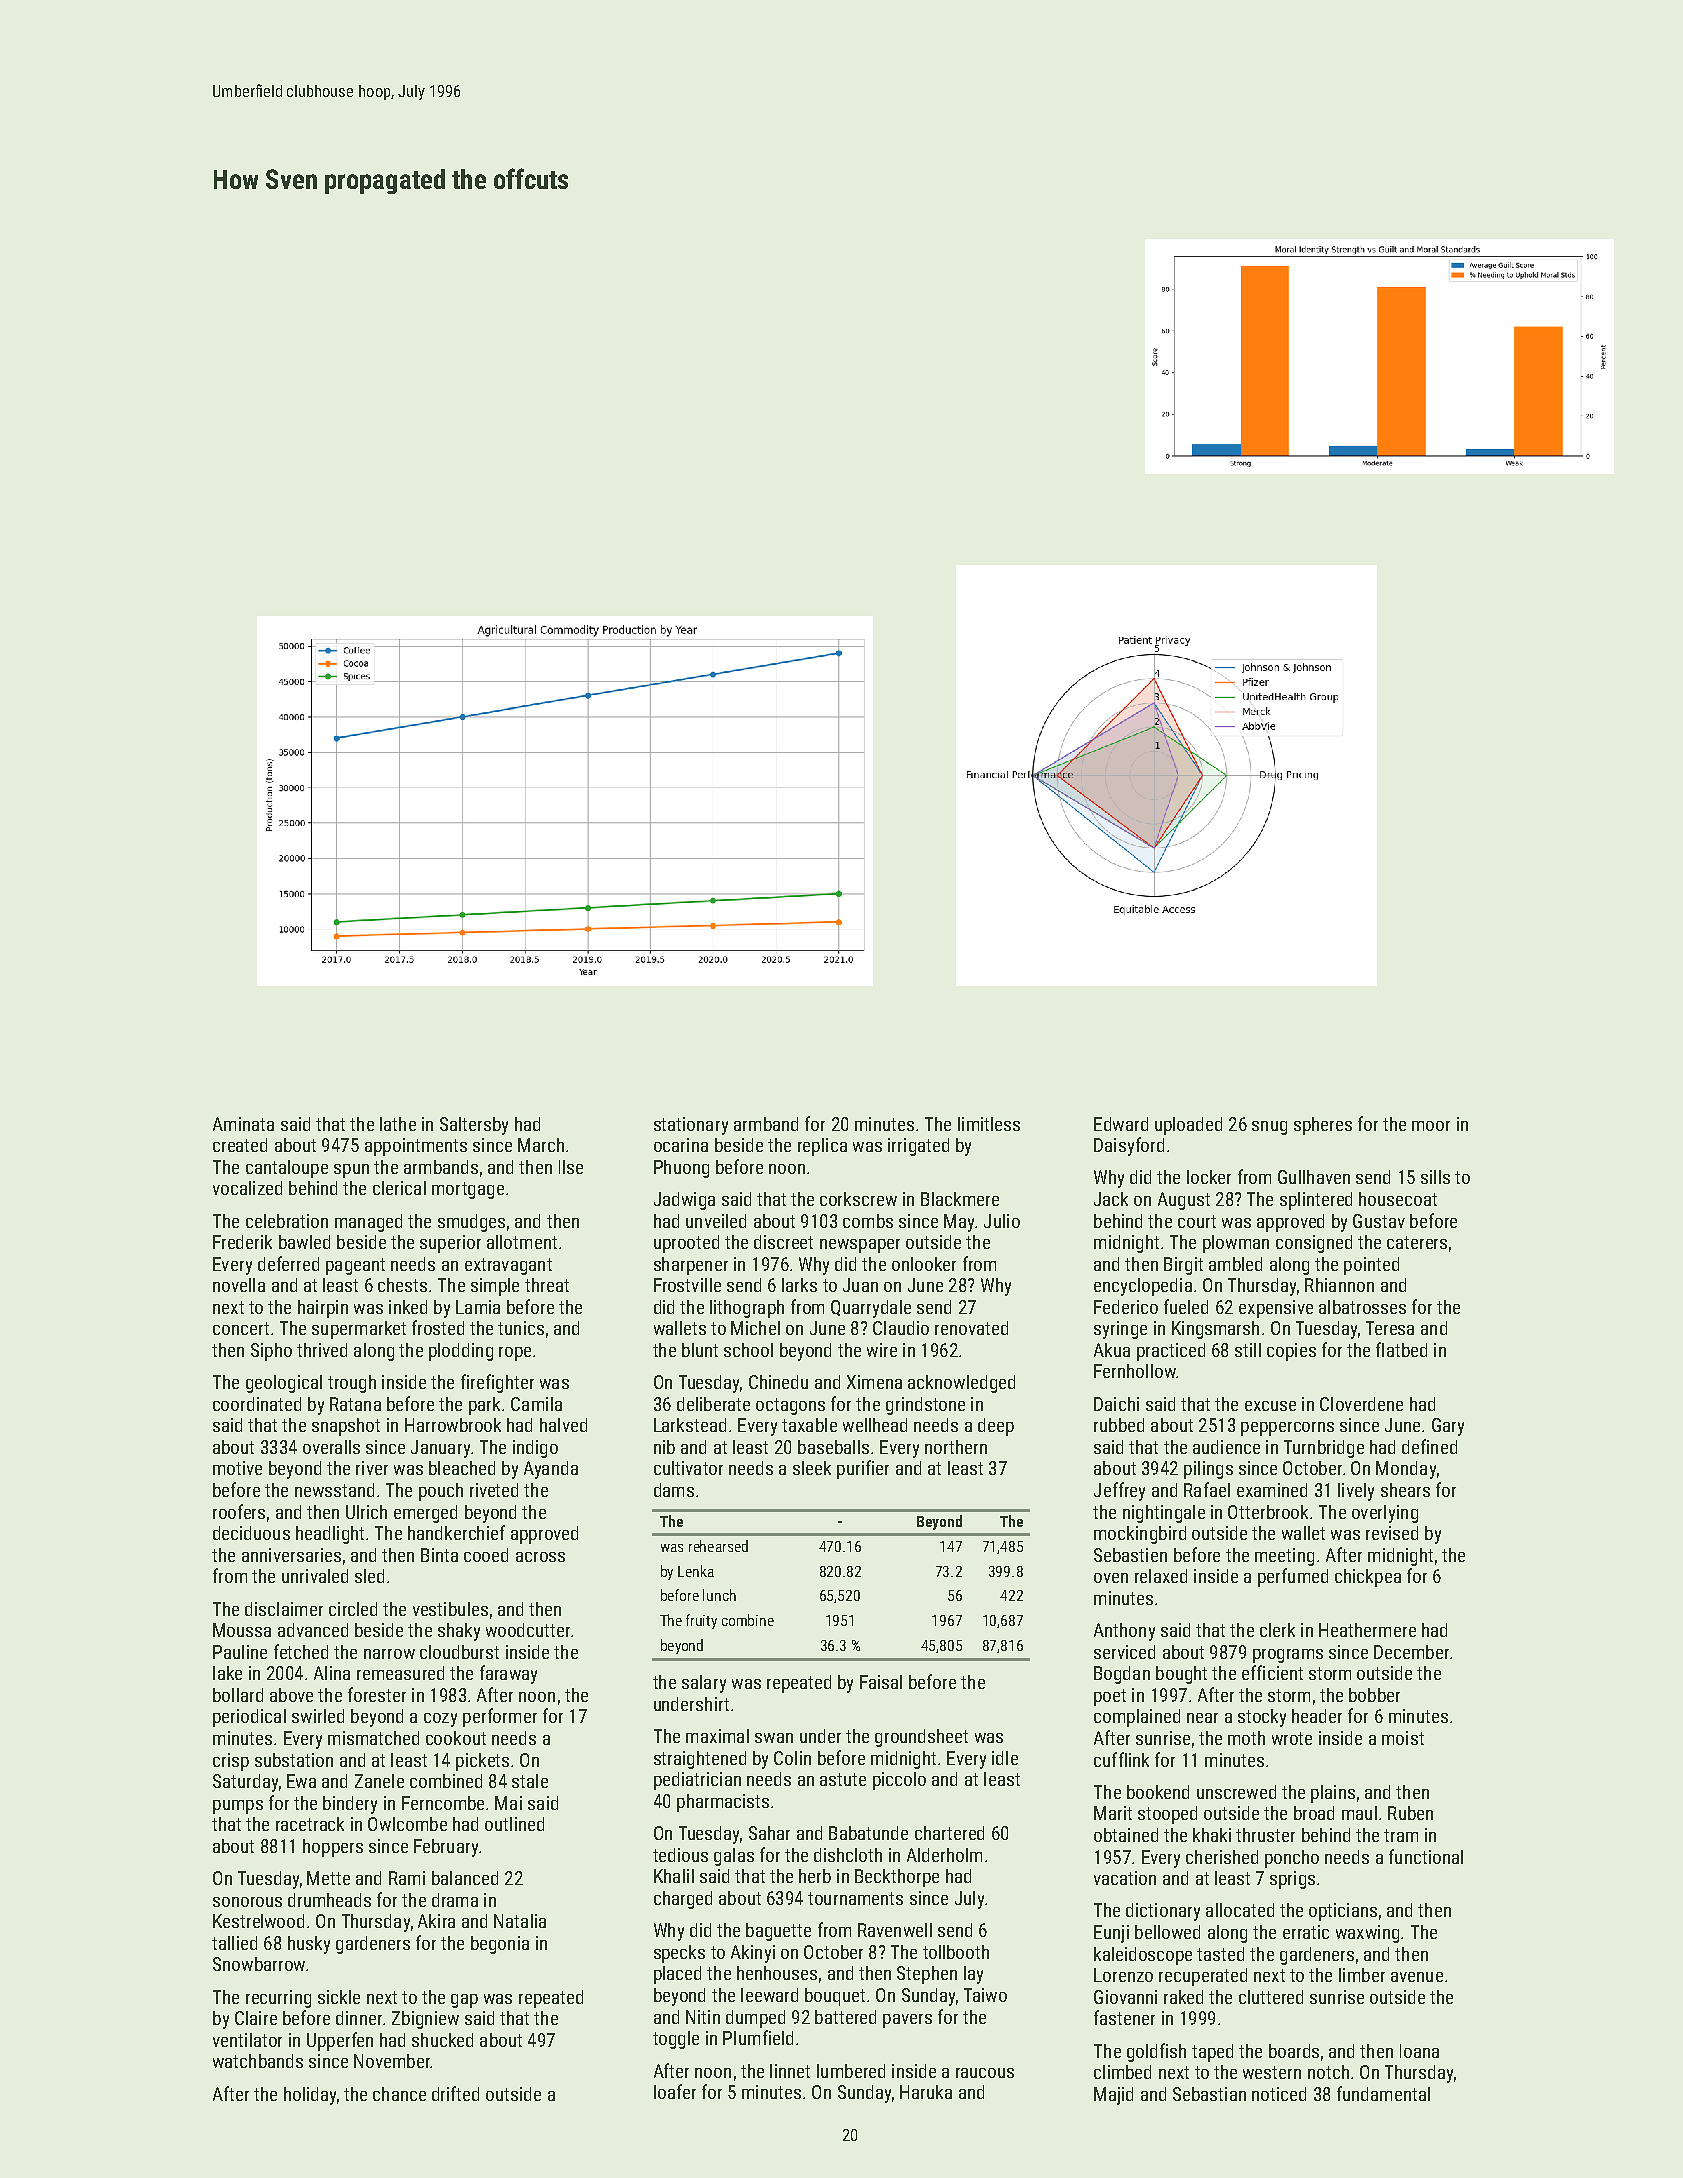 This screenshot has height=2178, width=1683. I want to click on Moussa, so click(242, 1630).
